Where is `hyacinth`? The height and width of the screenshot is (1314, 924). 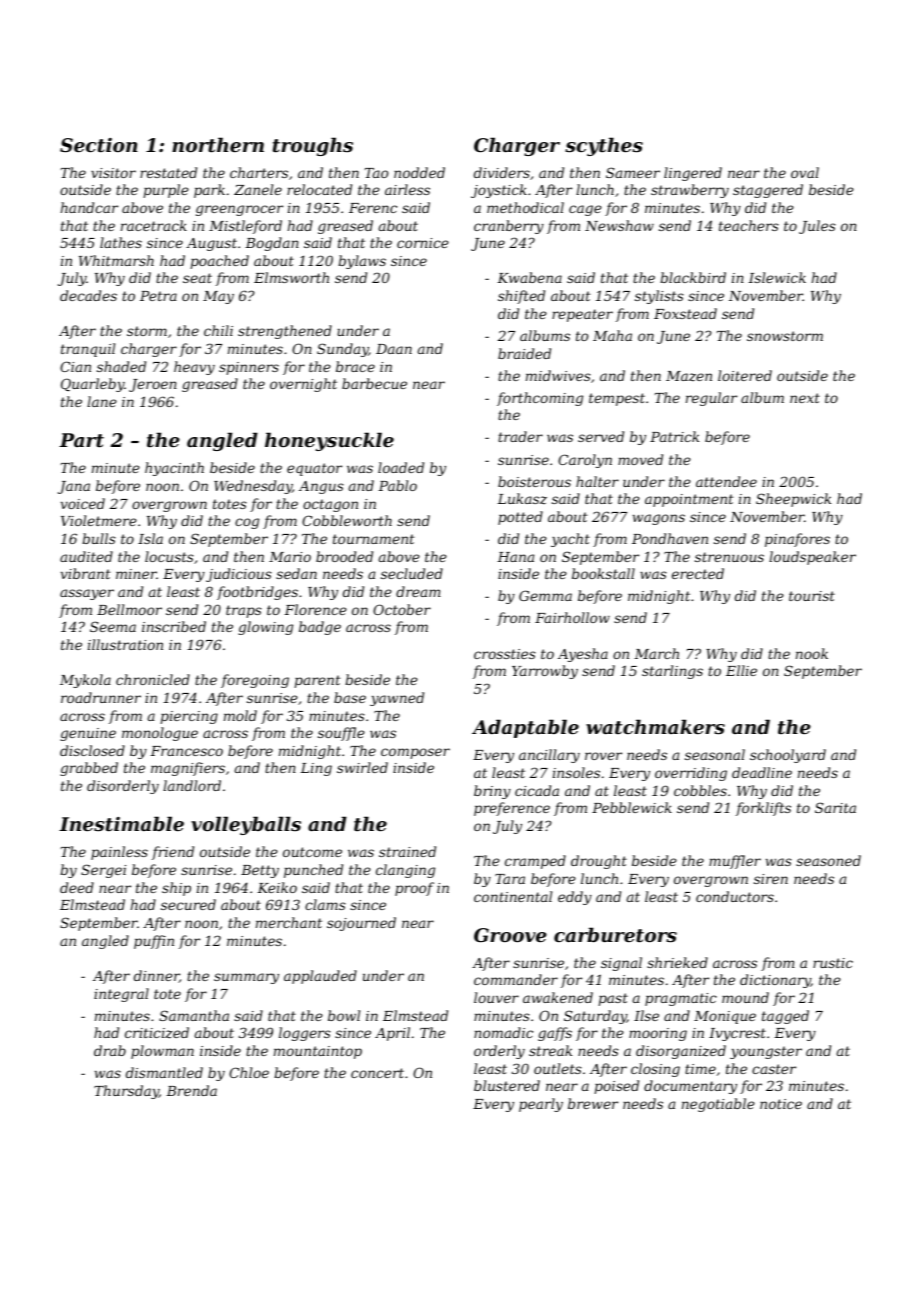 hyacinth is located at coordinates (174, 469).
